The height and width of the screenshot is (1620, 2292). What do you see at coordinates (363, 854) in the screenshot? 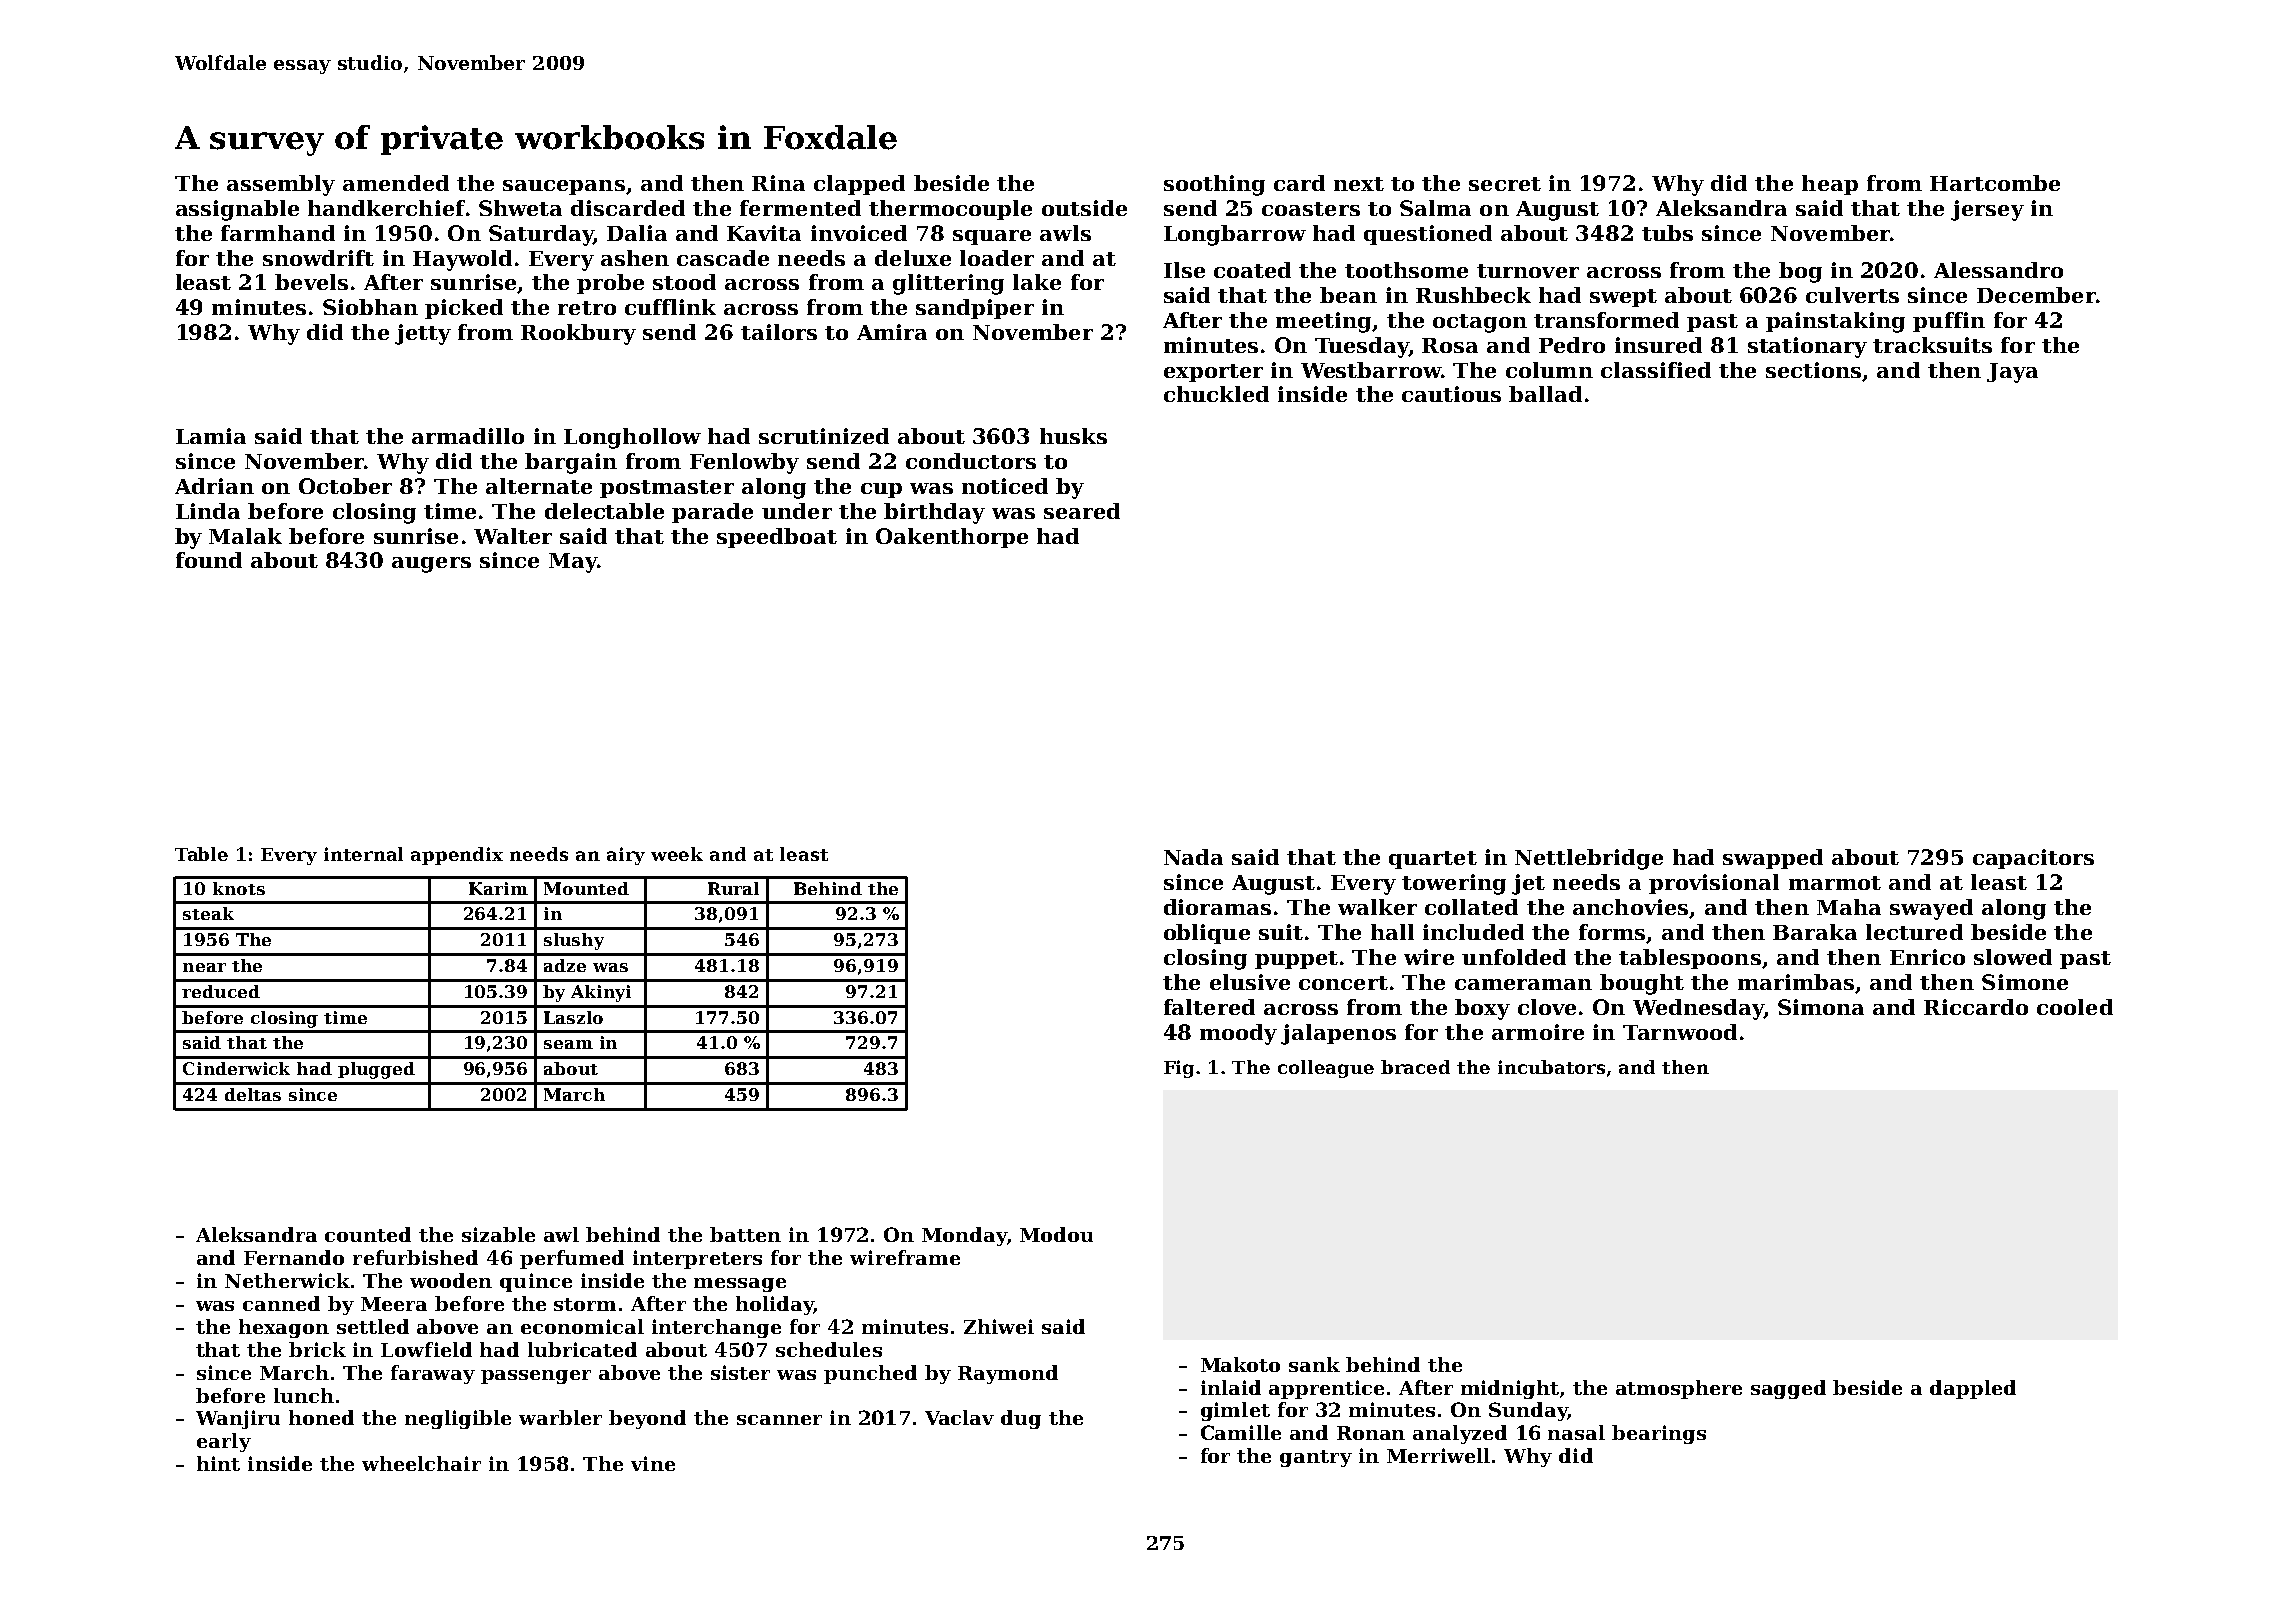
I see `internal` at bounding box center [363, 854].
